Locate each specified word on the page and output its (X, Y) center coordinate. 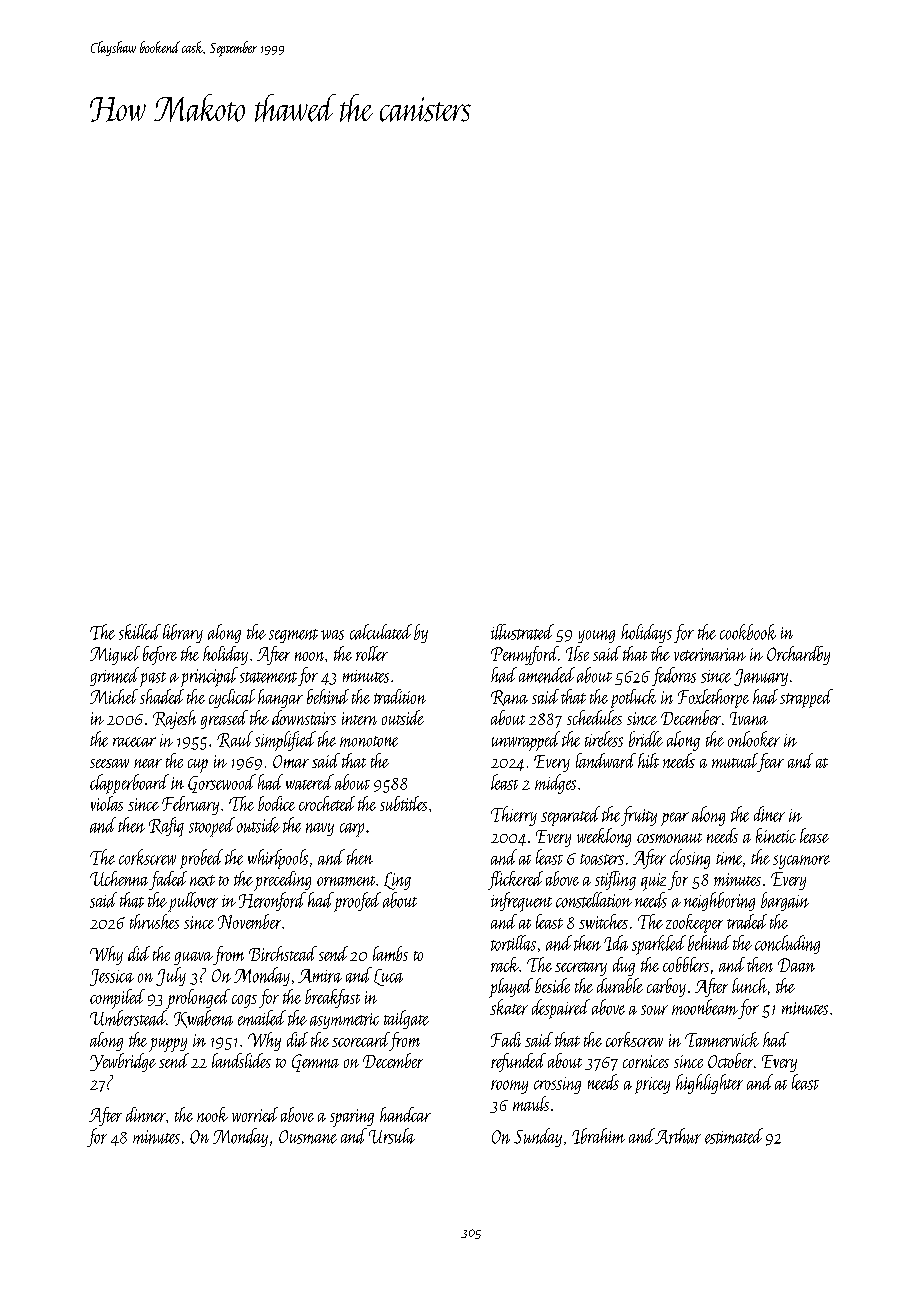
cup (198, 766)
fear (771, 762)
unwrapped (526, 741)
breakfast (332, 998)
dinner (146, 1114)
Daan (796, 965)
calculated (381, 632)
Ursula (392, 1136)
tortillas (513, 943)
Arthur (678, 1136)
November (249, 921)
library (183, 633)
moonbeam (705, 1007)
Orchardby (798, 655)
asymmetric (344, 1021)
